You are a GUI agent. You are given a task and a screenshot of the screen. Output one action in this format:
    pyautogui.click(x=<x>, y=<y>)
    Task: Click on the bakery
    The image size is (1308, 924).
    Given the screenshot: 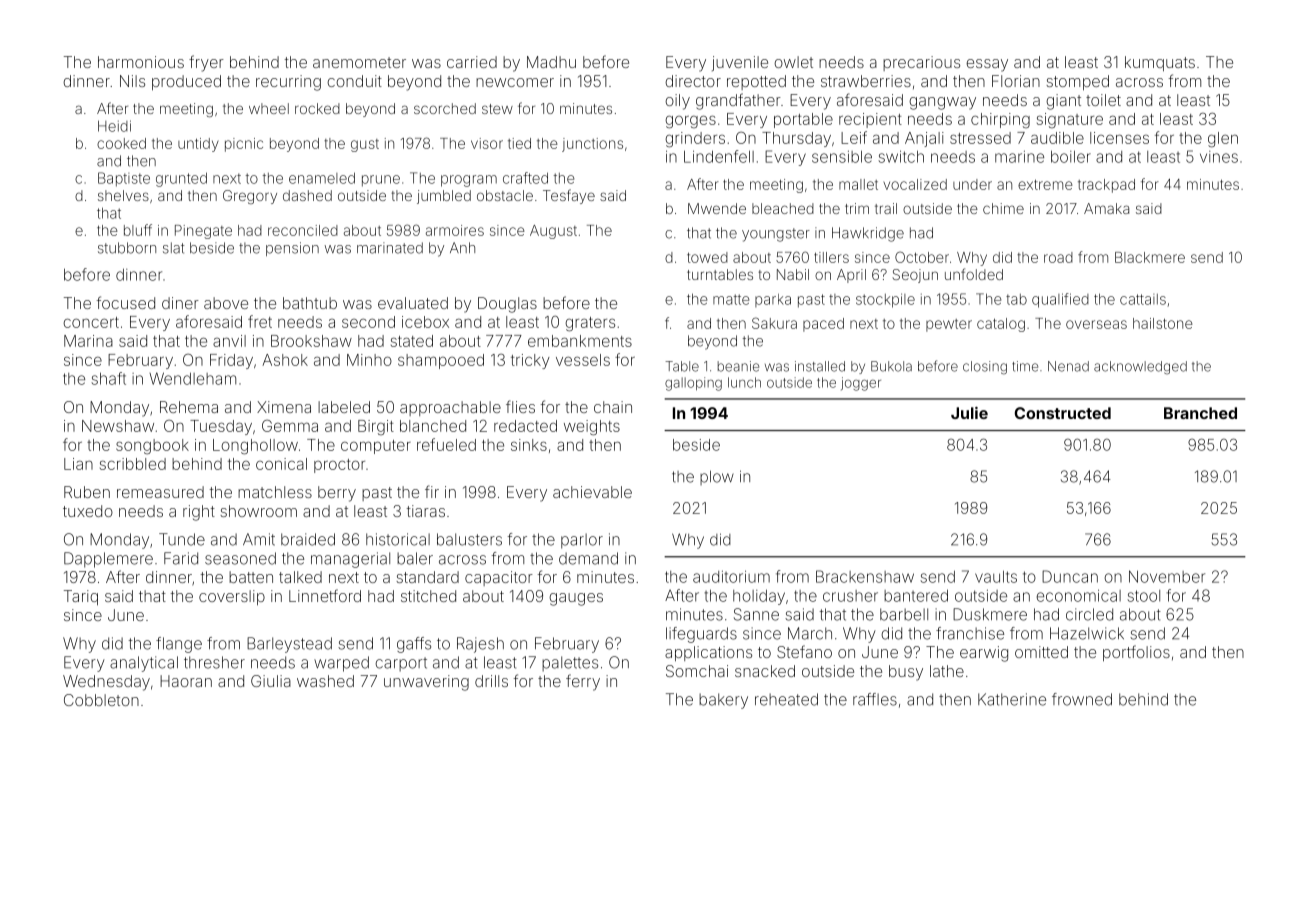 What is the action you would take?
    pyautogui.click(x=723, y=701)
